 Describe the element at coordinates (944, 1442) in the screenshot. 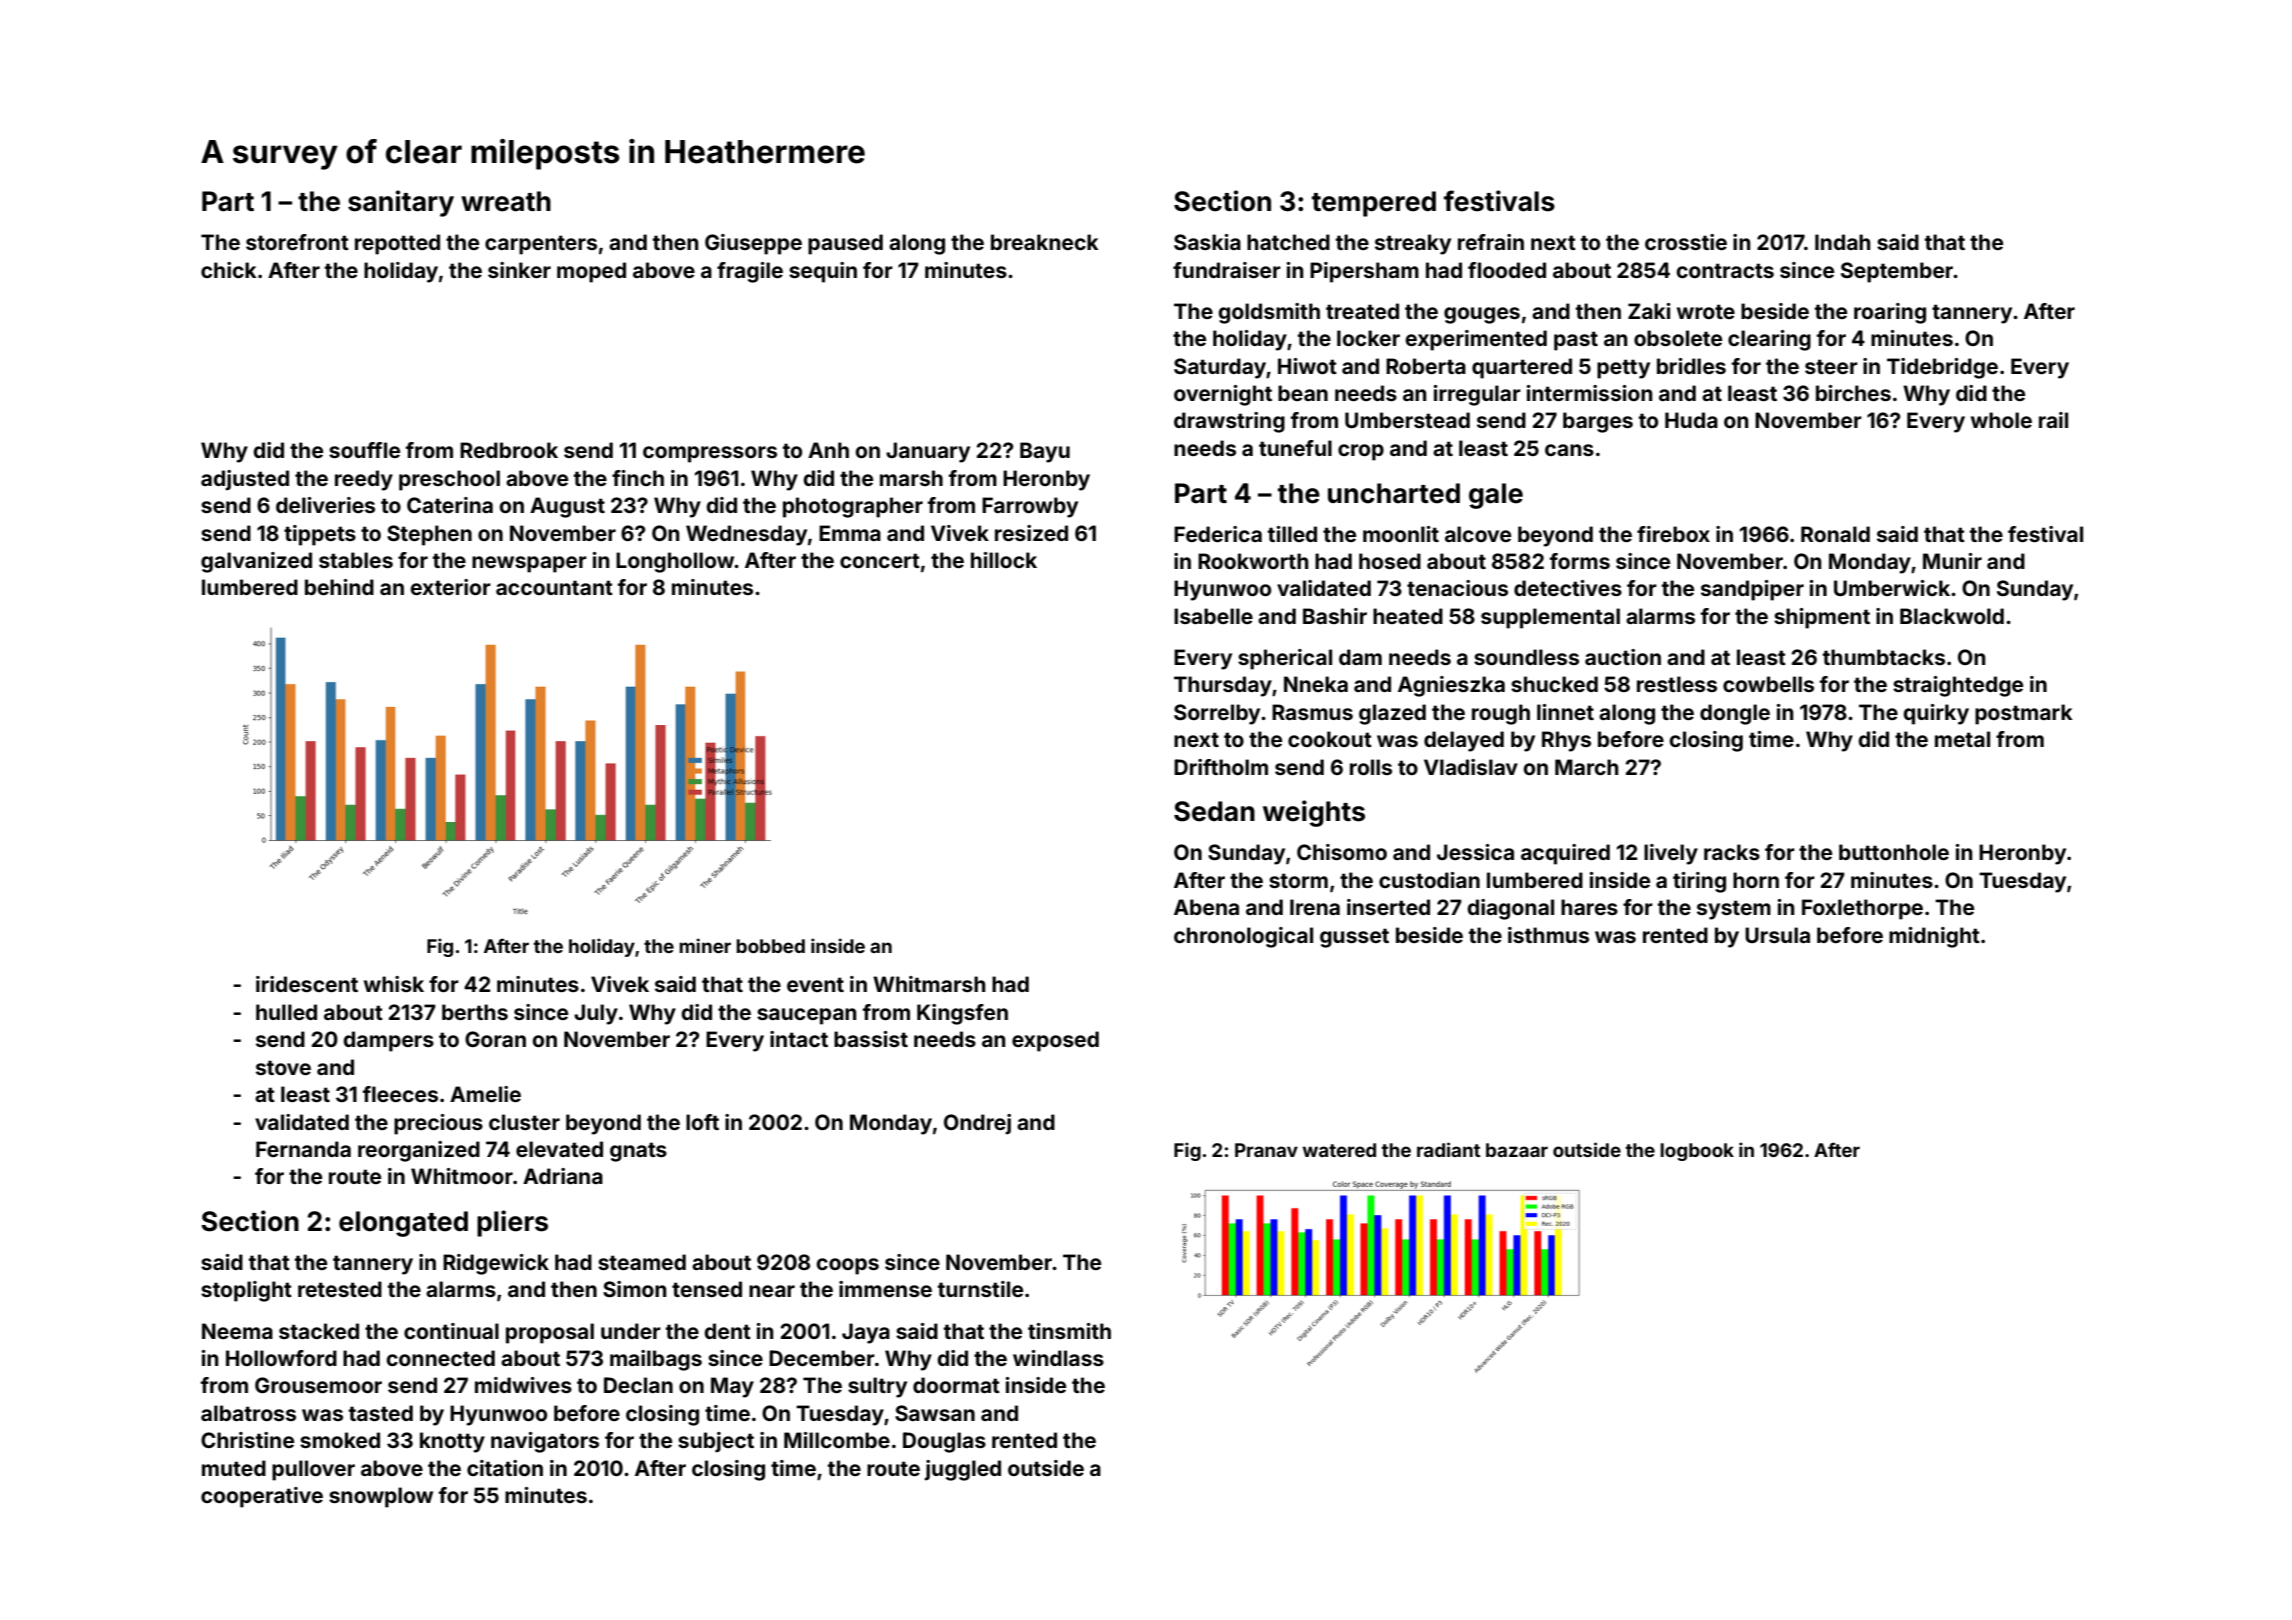

I see `Douglas` at that location.
